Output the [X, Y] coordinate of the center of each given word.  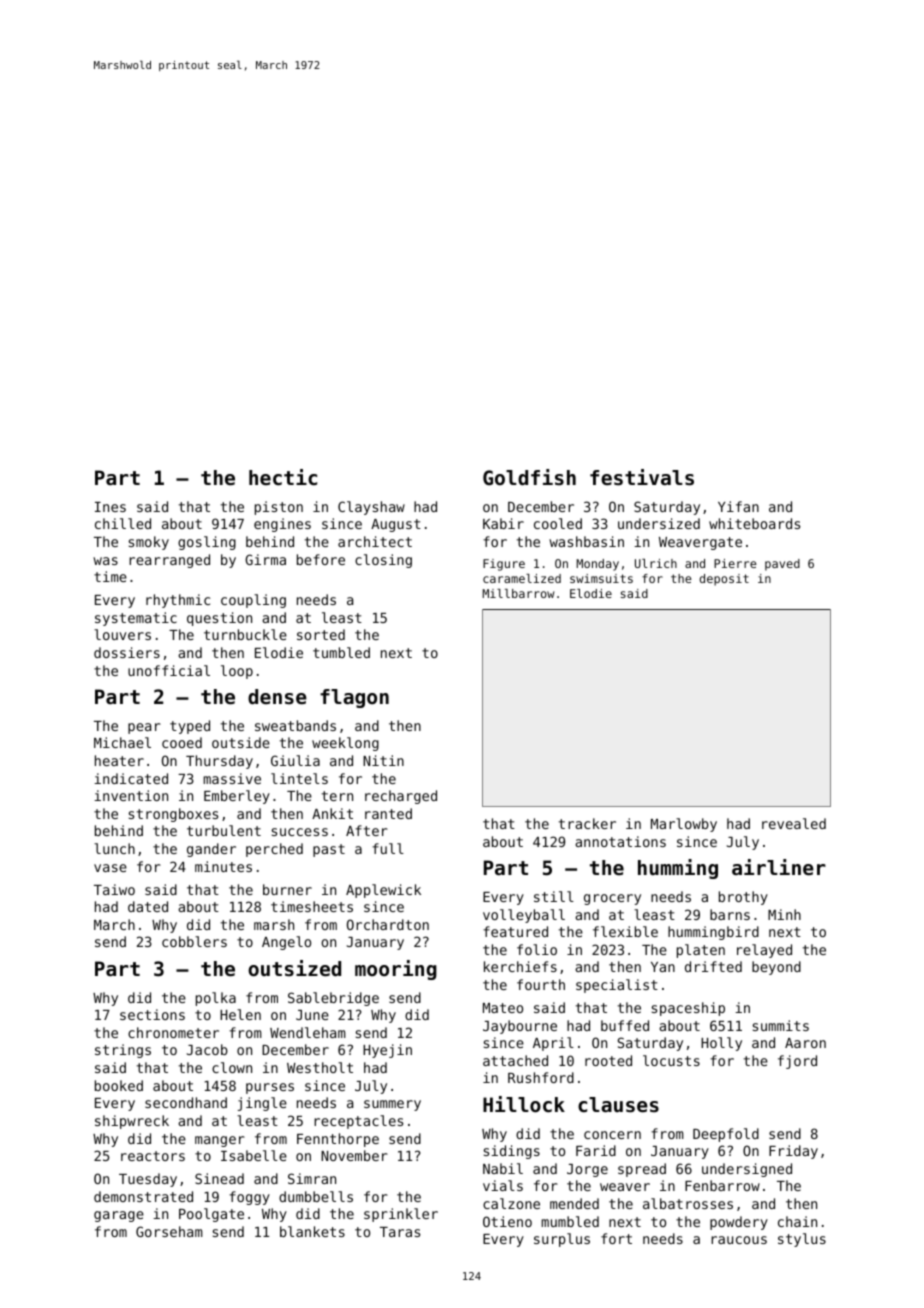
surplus [562, 1240]
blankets [312, 1231]
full [388, 848]
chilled [123, 523]
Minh [784, 914]
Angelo [286, 943]
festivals [642, 477]
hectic [283, 477]
